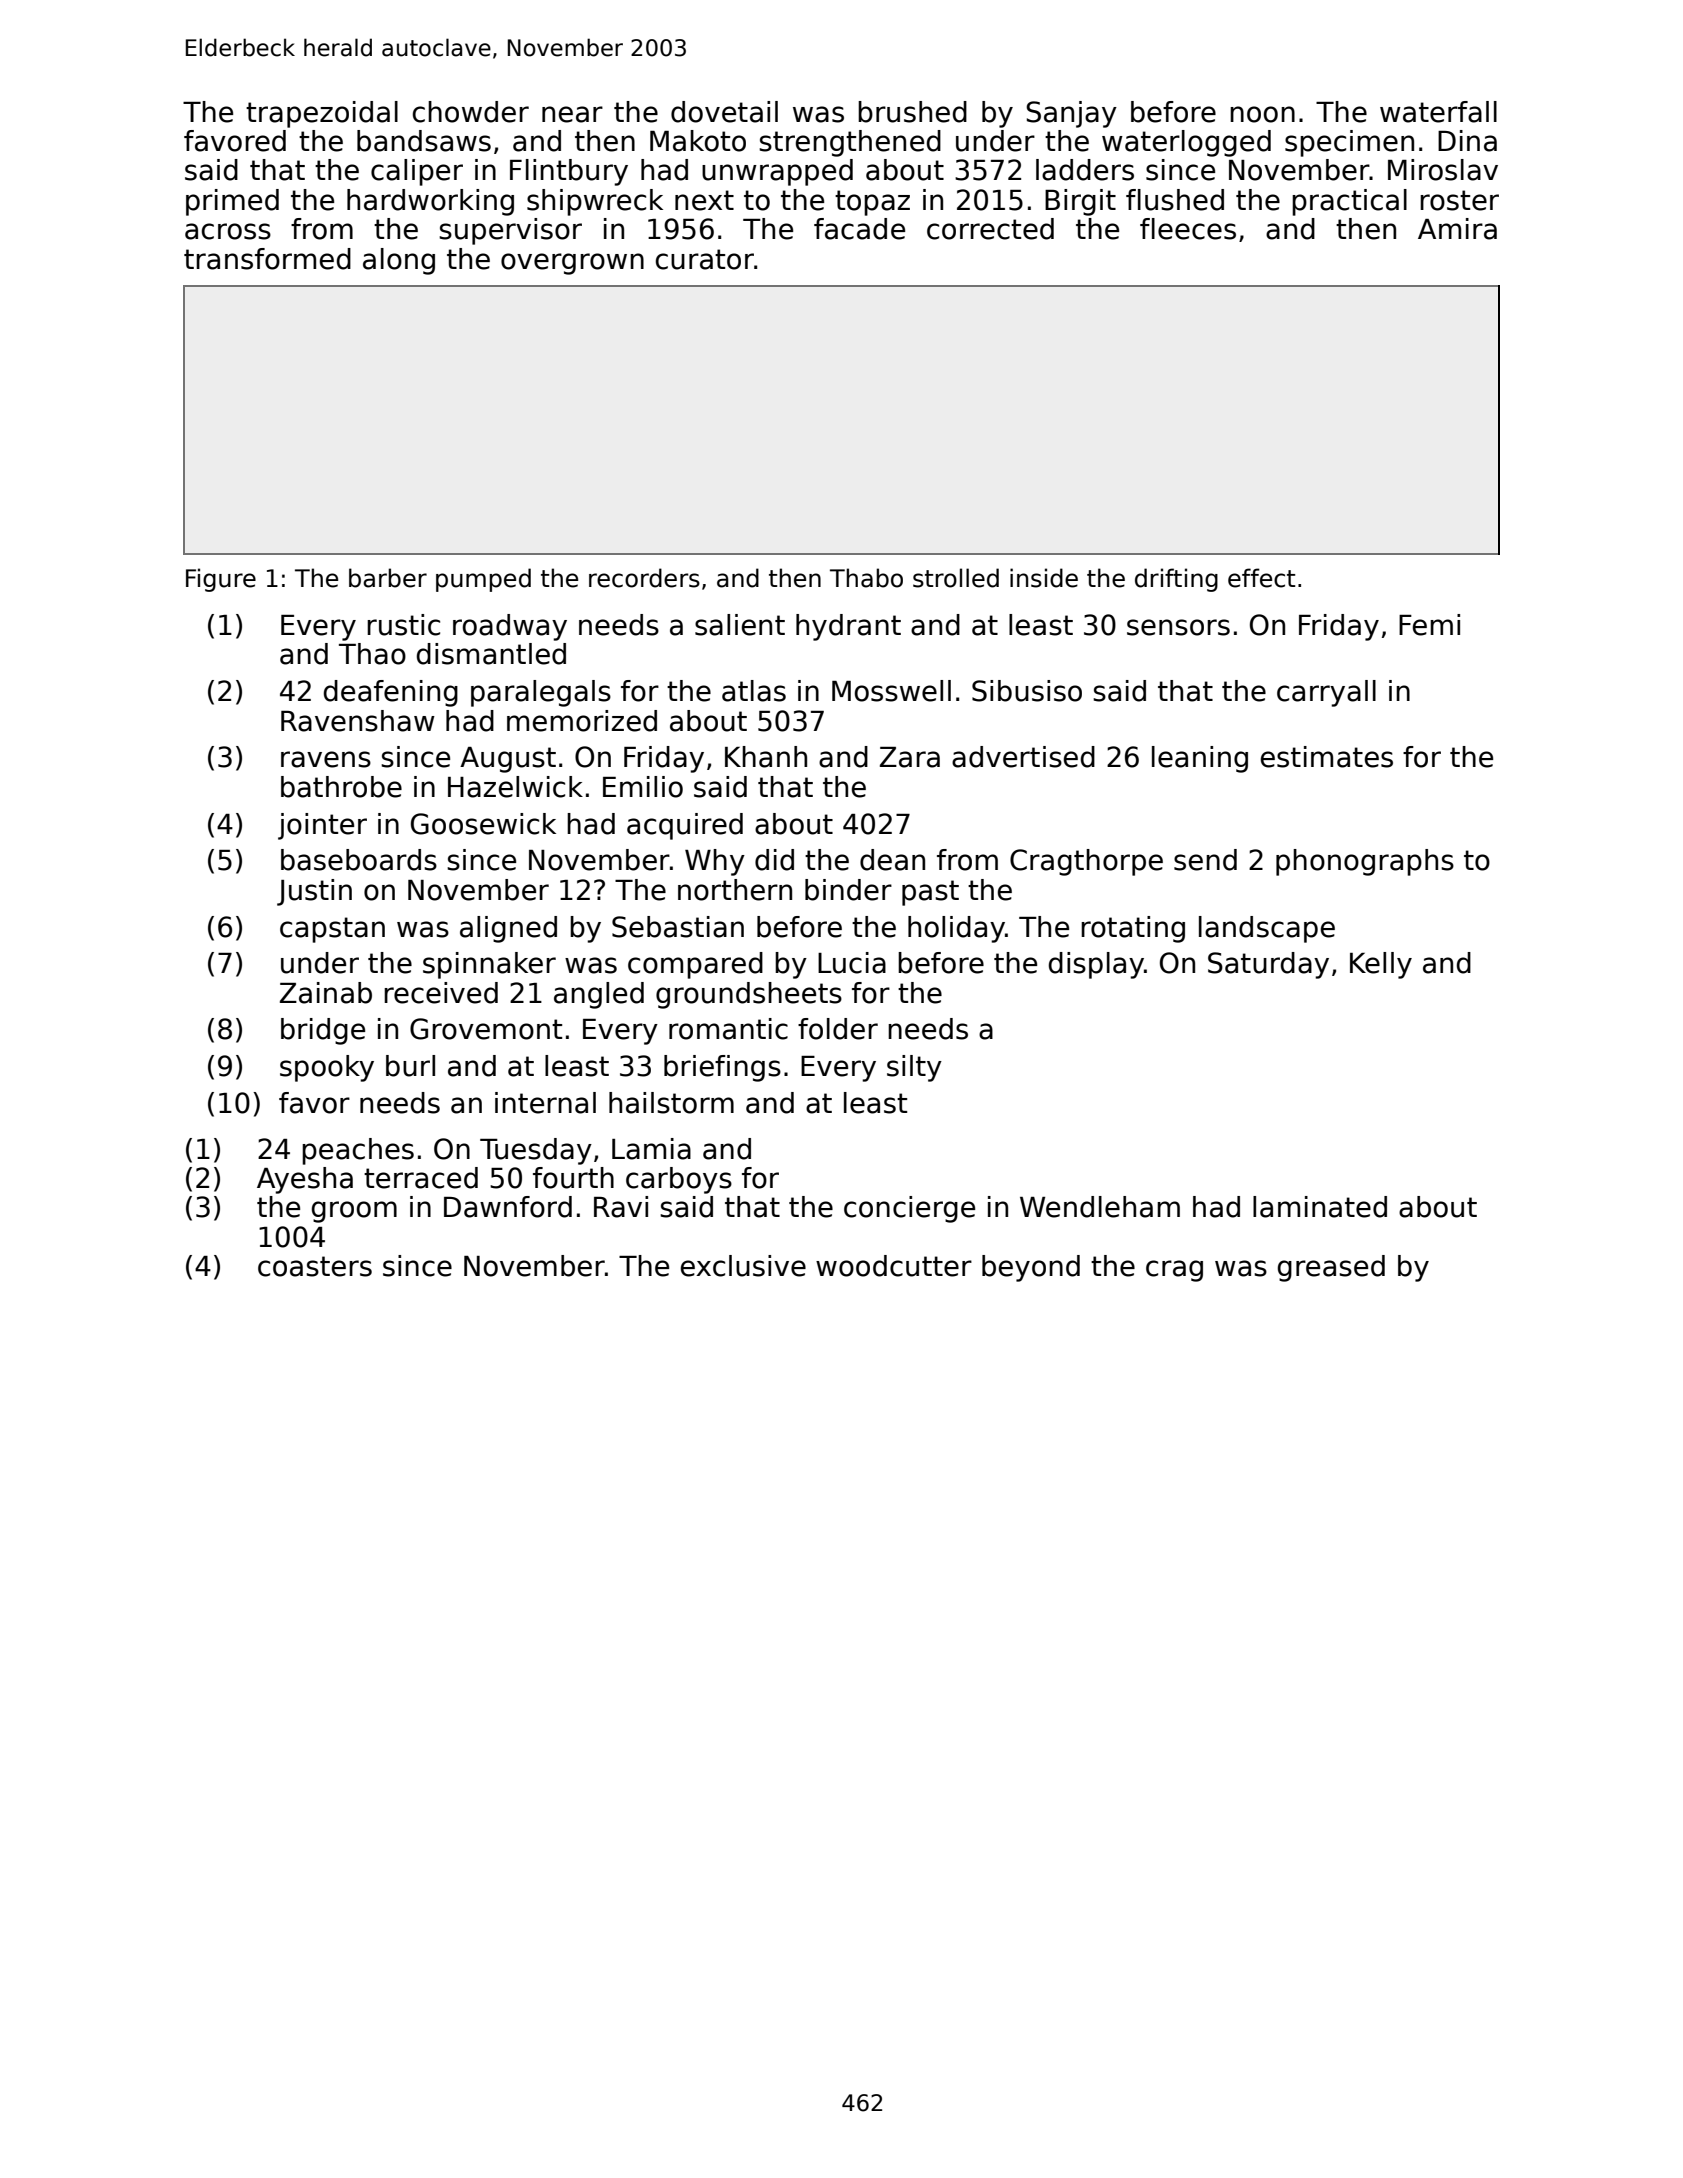 The image size is (1683, 2178). What do you see at coordinates (1268, 965) in the screenshot?
I see `Saturday` at bounding box center [1268, 965].
